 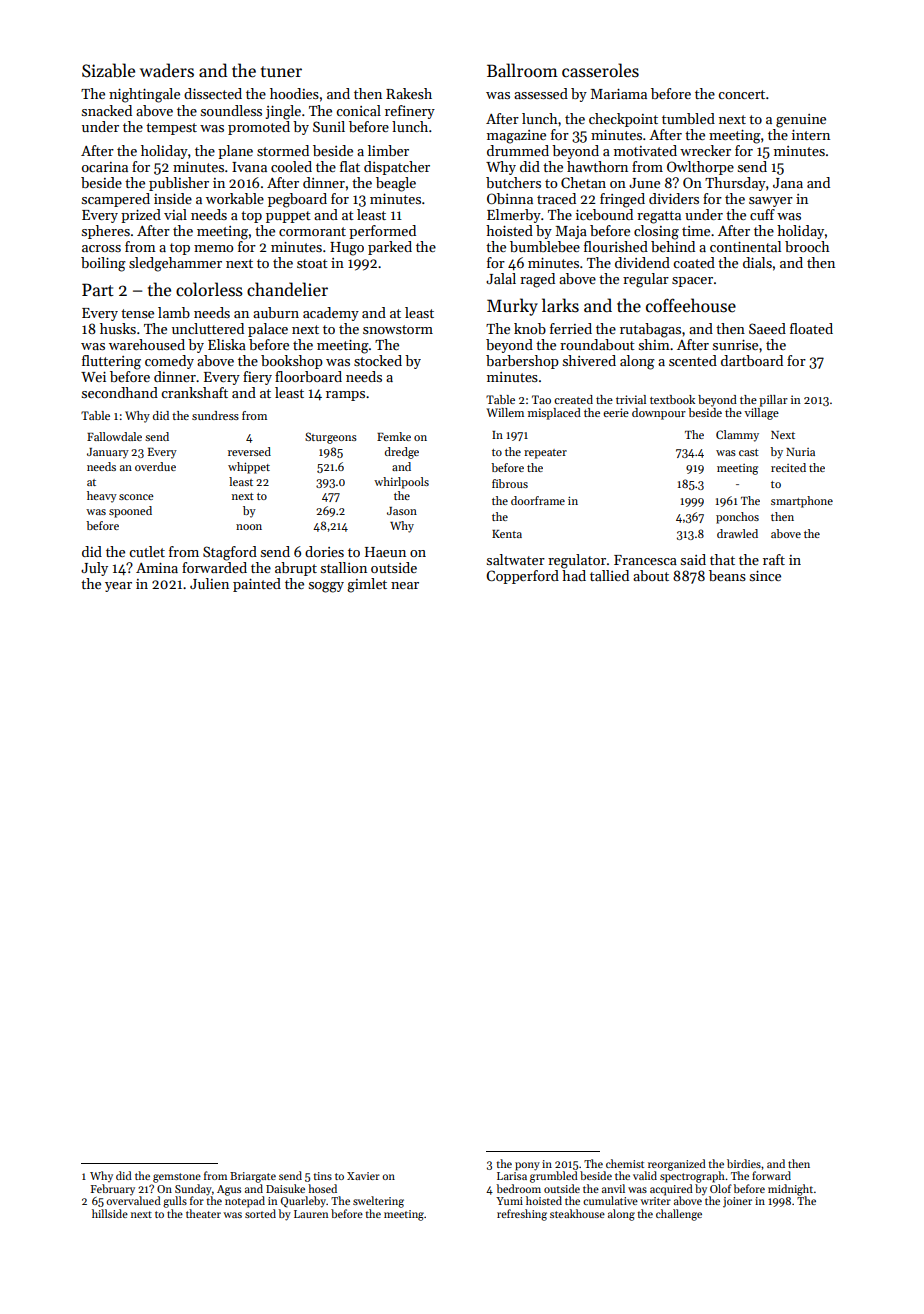 I want to click on Saeed, so click(x=767, y=328).
